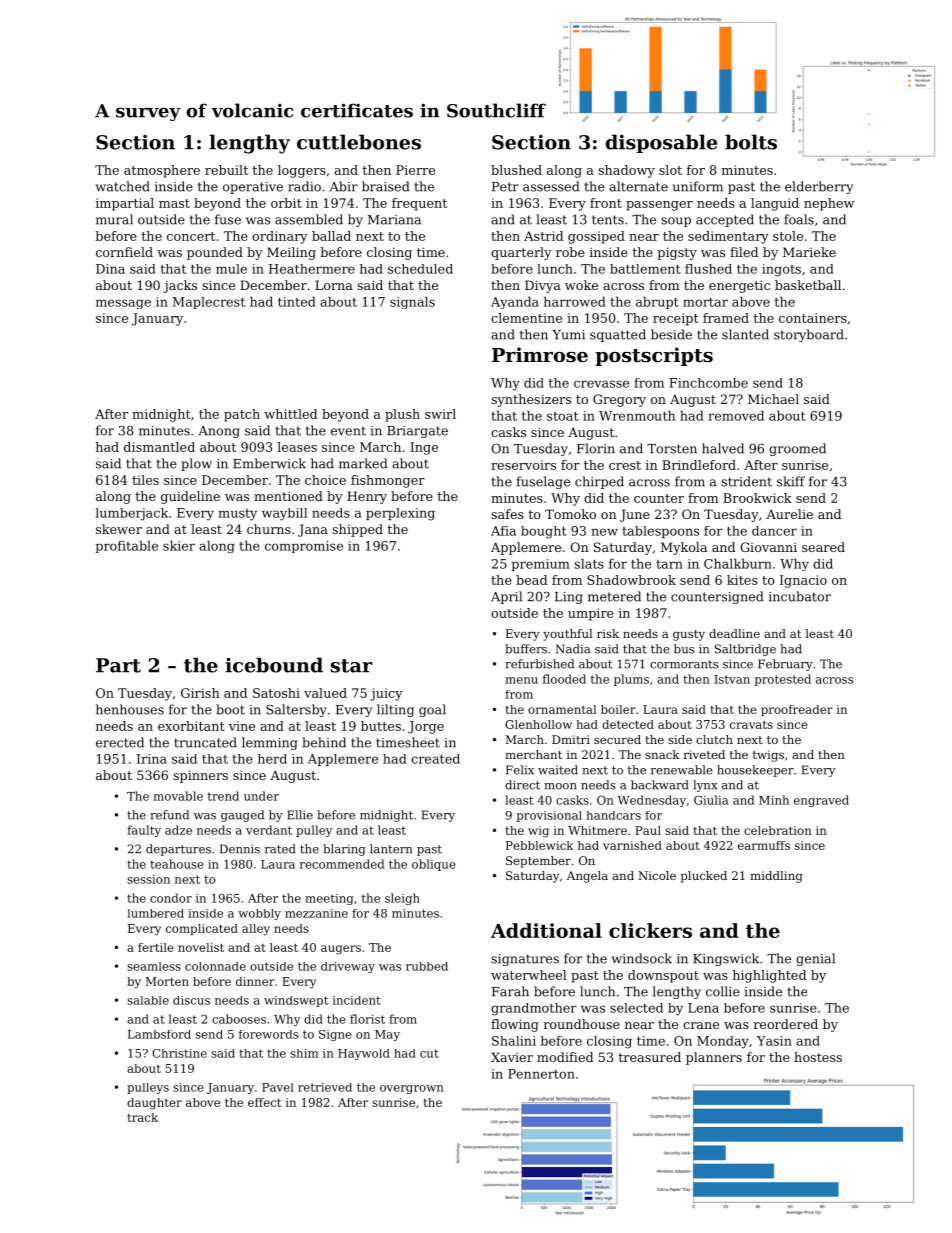 Image resolution: width=952 pixels, height=1233 pixels. I want to click on gusty, so click(689, 635).
